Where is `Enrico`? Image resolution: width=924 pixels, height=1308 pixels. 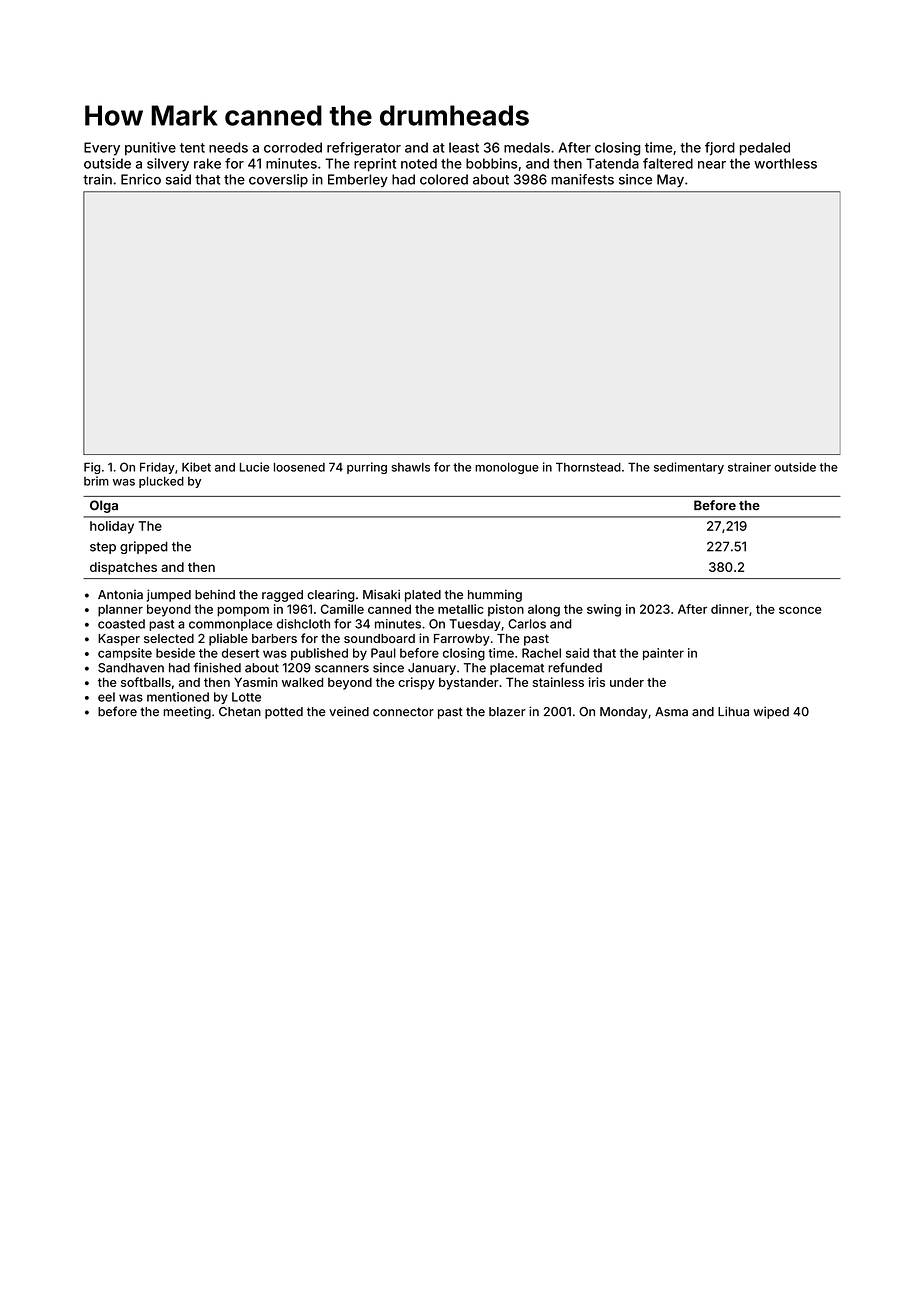 Enrico is located at coordinates (141, 179).
